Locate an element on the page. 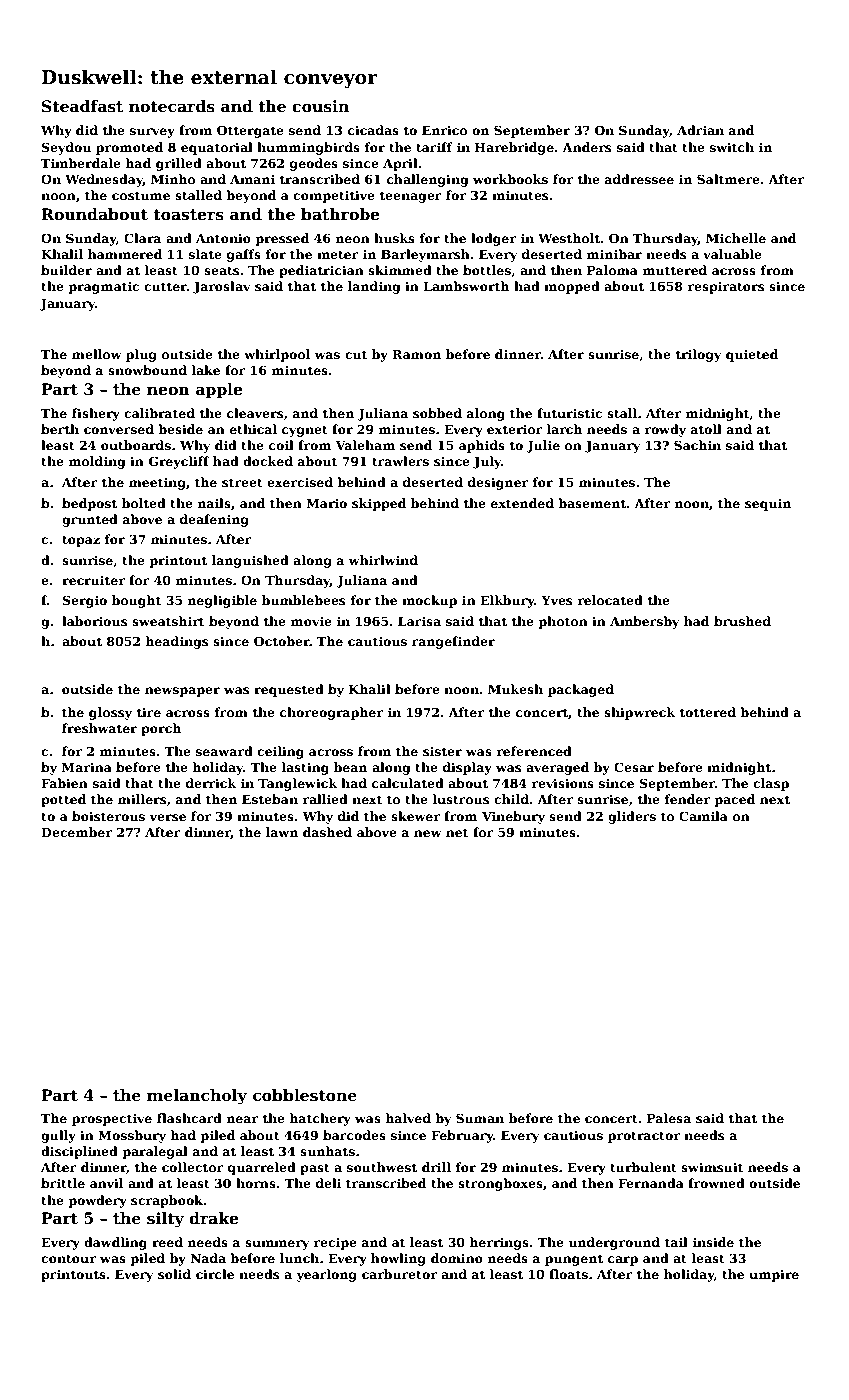 Image resolution: width=849 pixels, height=1400 pixels. basement is located at coordinates (592, 503).
